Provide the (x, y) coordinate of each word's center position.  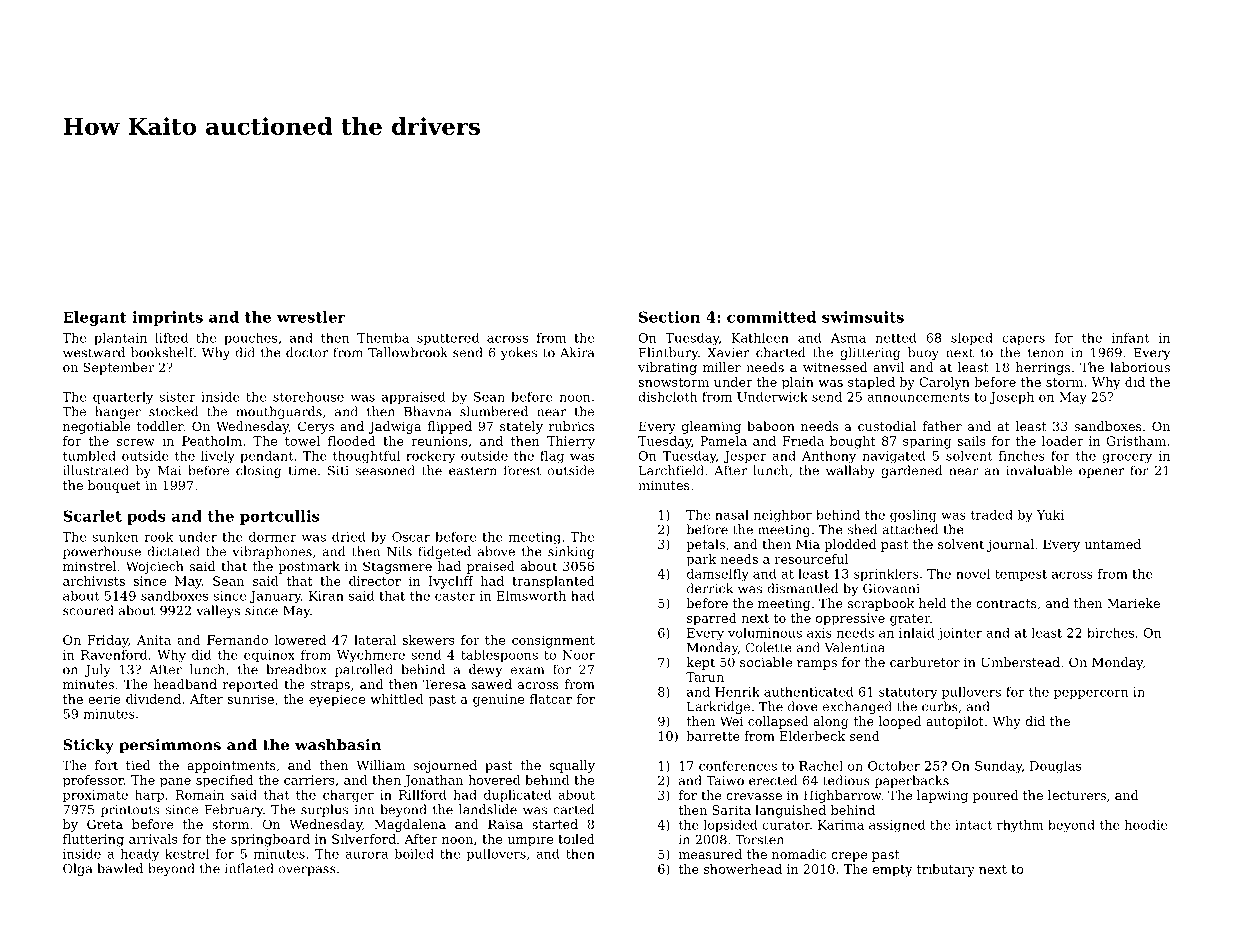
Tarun (705, 677)
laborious (1140, 367)
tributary (946, 870)
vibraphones (272, 552)
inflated (249, 868)
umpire (530, 840)
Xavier (728, 353)
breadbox (296, 669)
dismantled (802, 588)
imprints (167, 318)
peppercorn (1091, 694)
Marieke (1133, 603)
